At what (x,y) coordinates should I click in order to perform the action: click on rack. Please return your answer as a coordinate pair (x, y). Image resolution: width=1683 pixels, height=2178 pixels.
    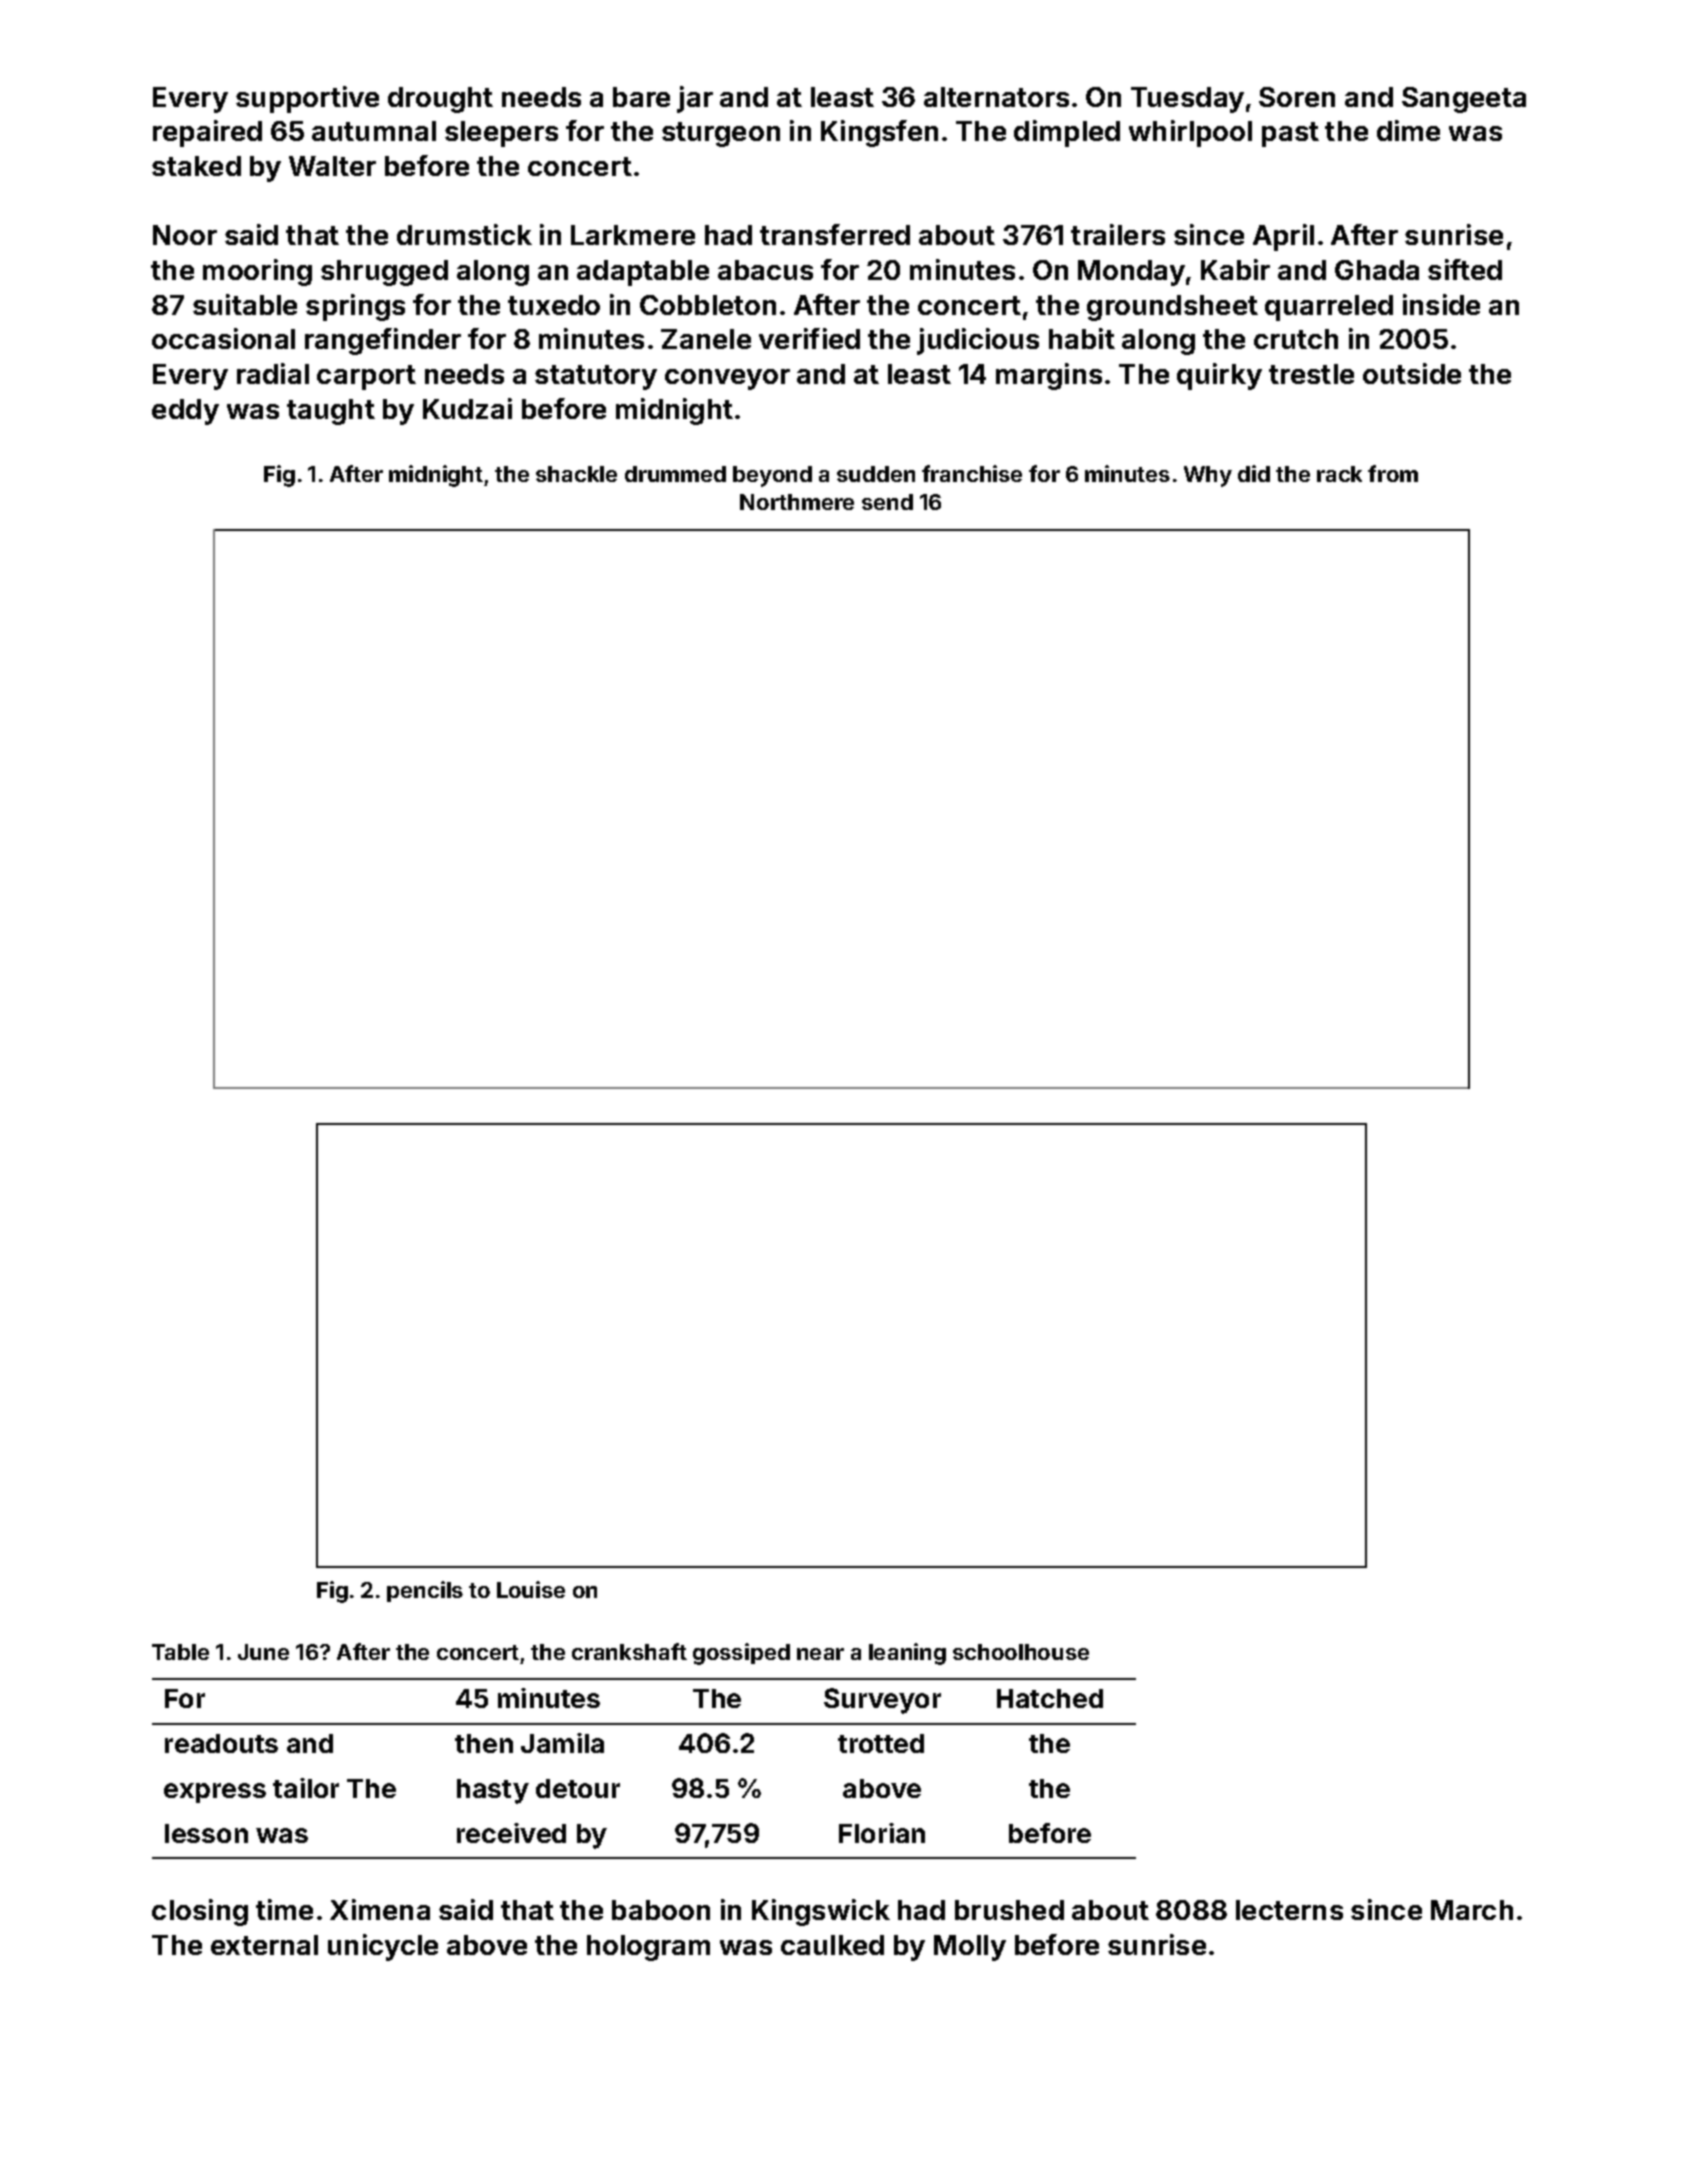
    Looking at the image, I should click on (1339, 474).
